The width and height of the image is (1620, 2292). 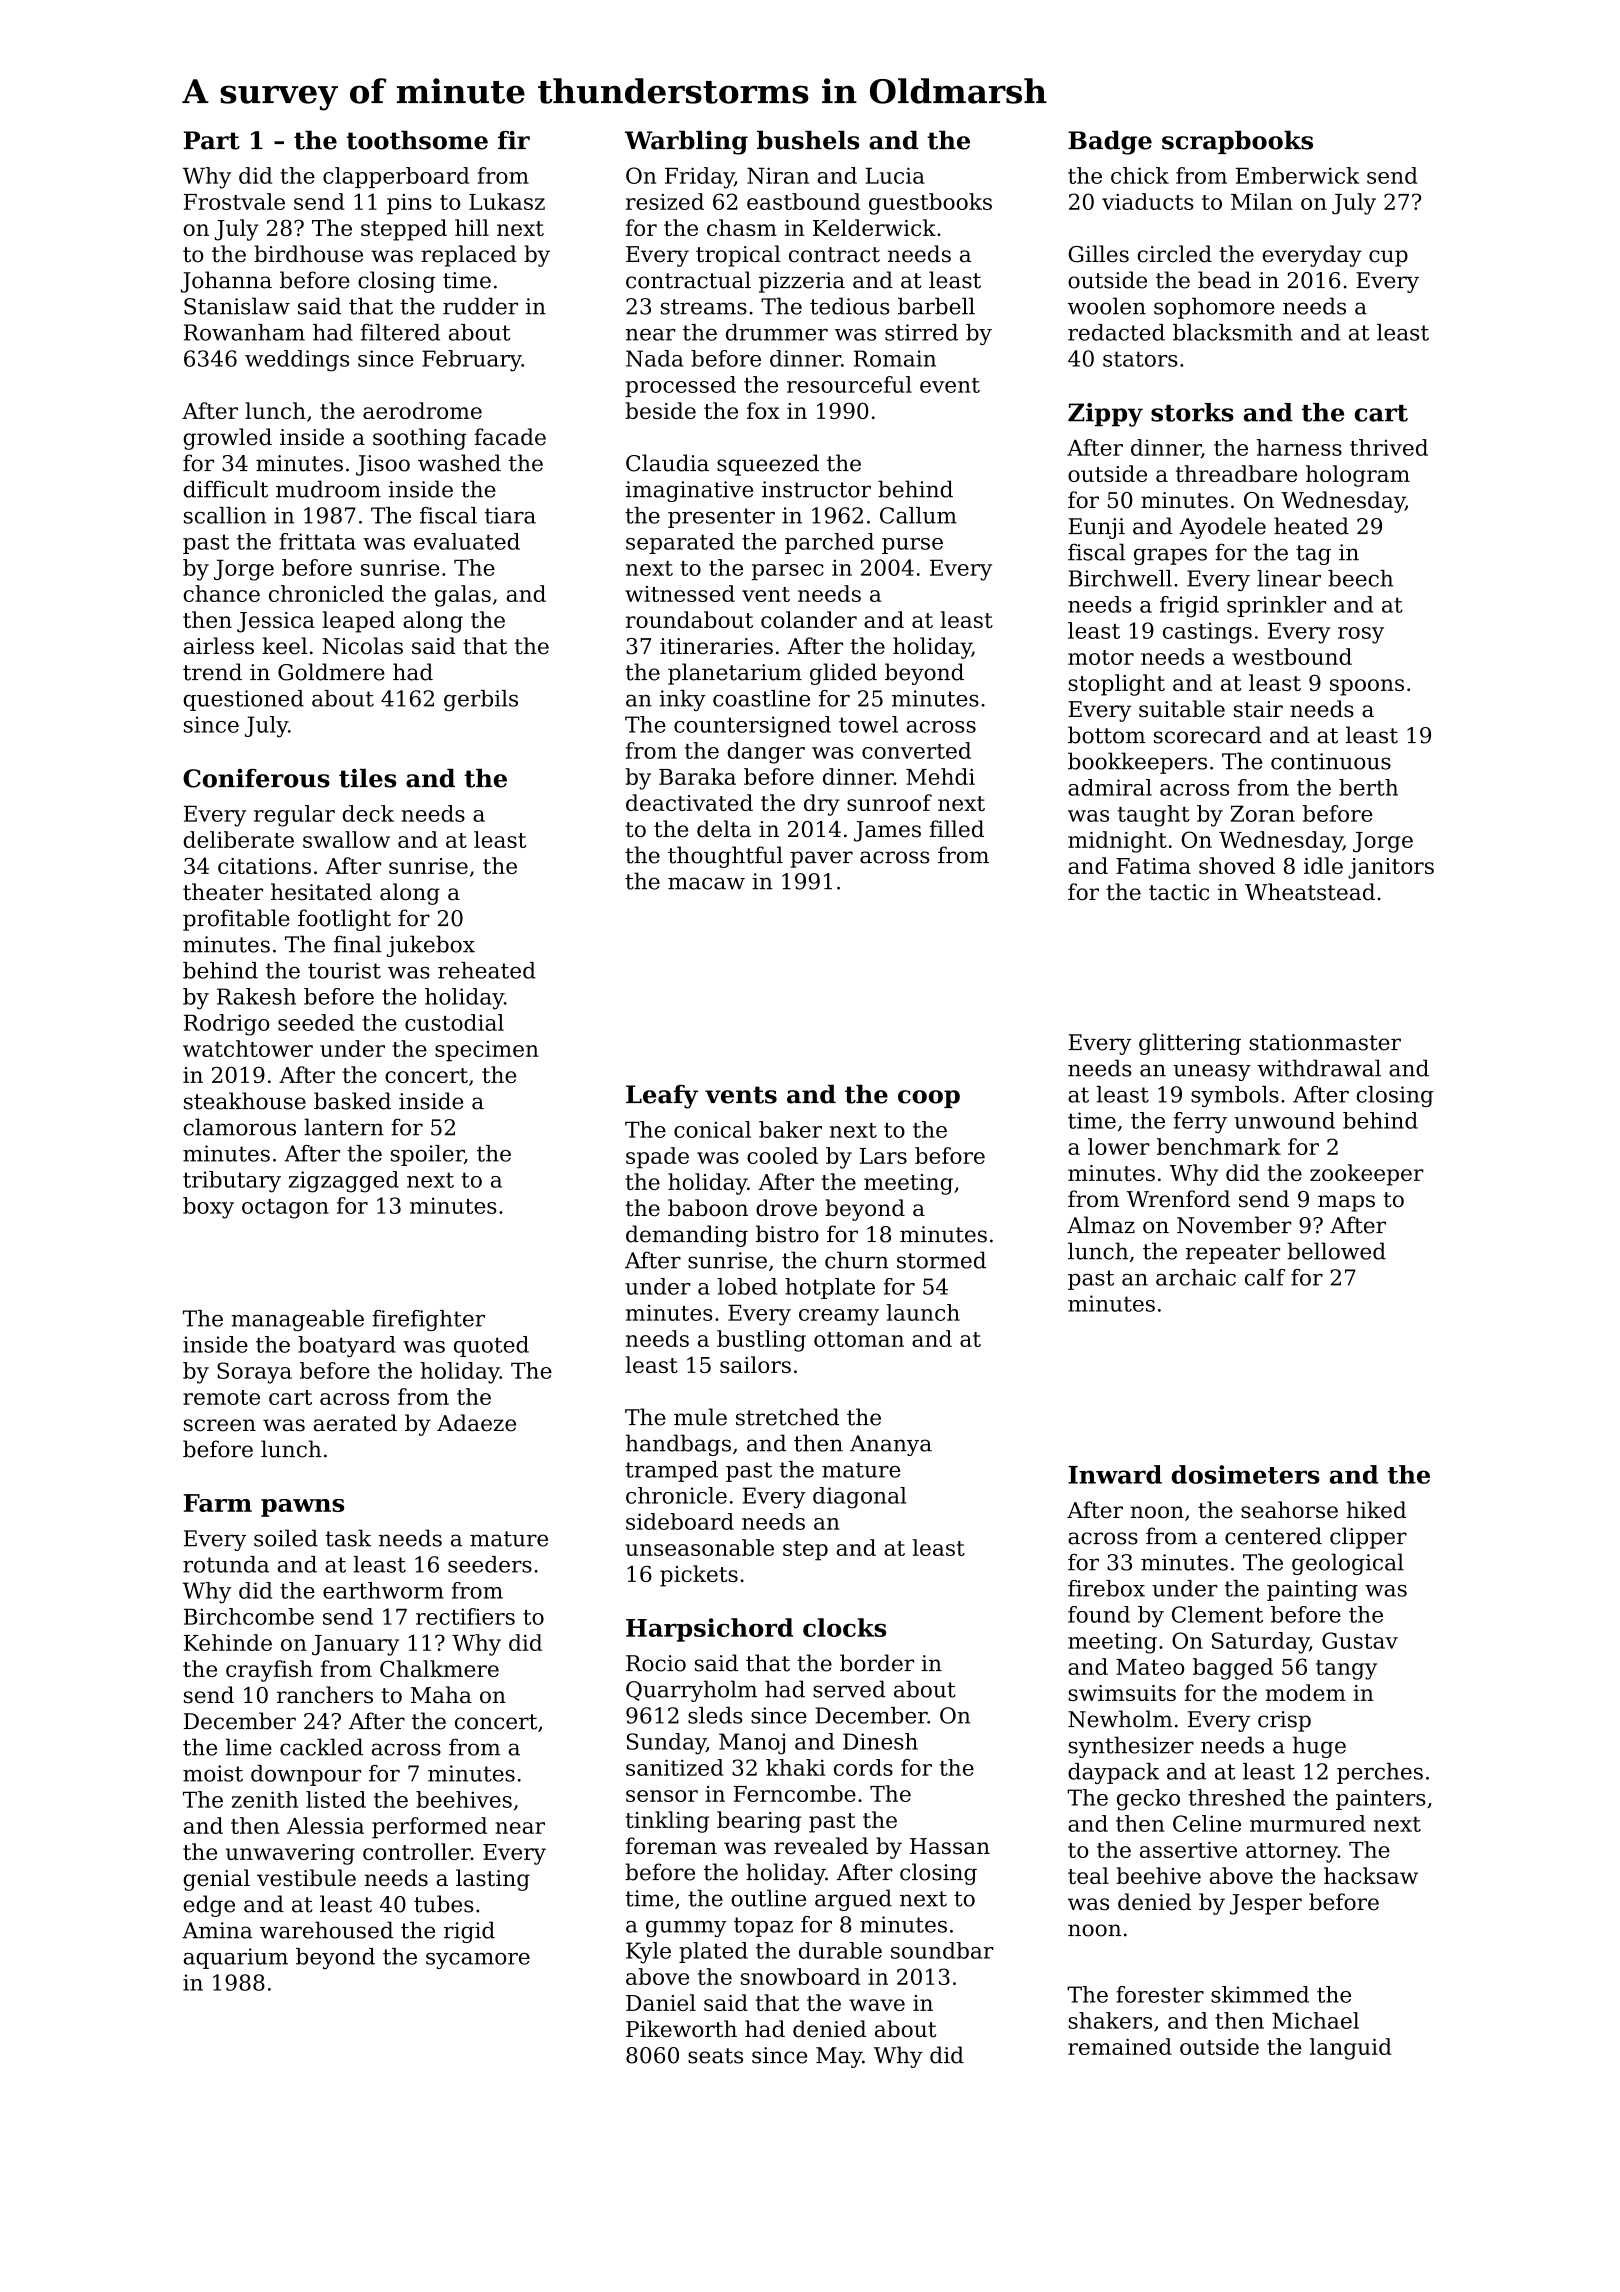 What do you see at coordinates (236, 1958) in the image?
I see `aquarium` at bounding box center [236, 1958].
